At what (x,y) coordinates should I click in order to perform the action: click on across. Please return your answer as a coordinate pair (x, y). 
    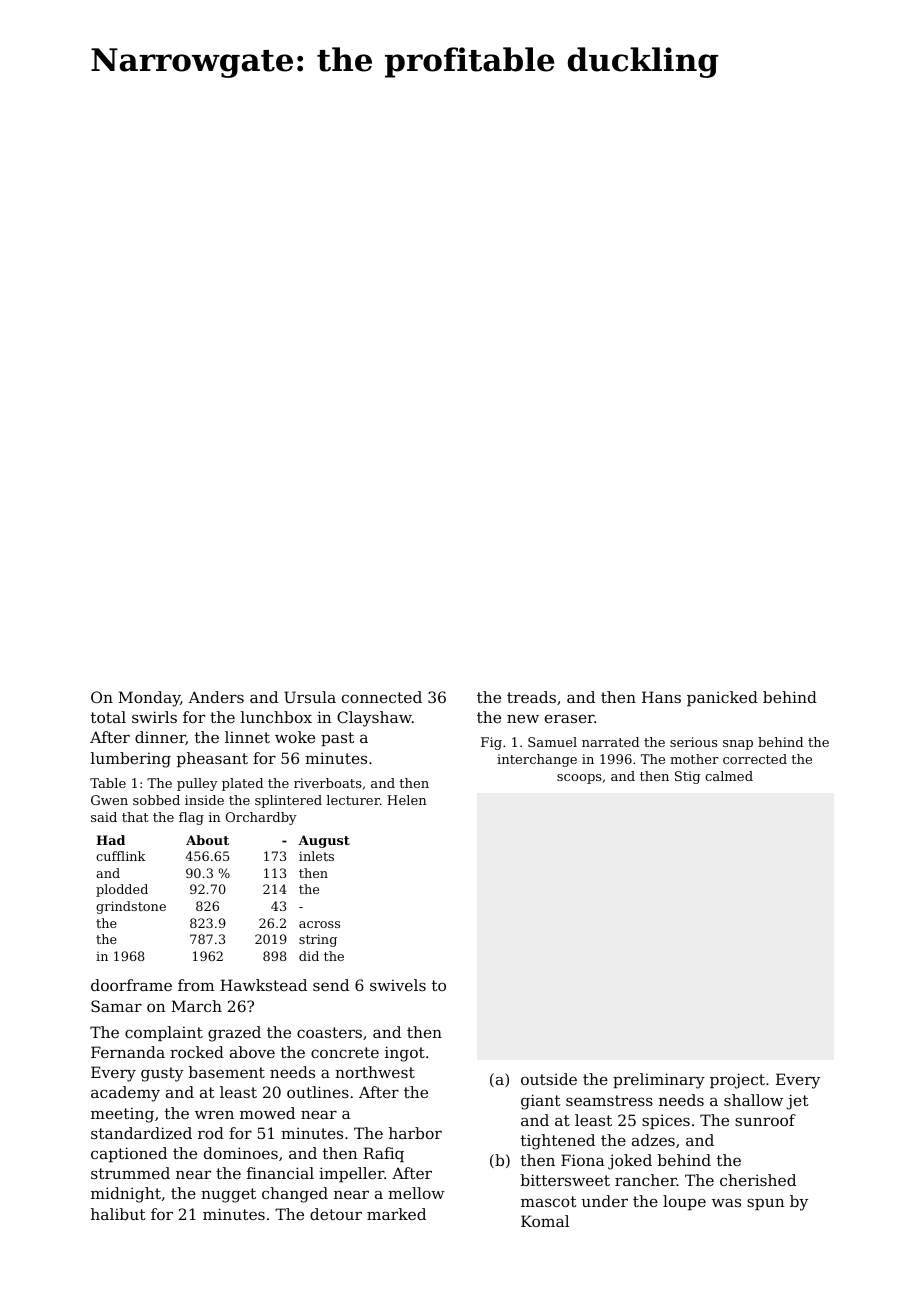
    Looking at the image, I should click on (319, 924).
